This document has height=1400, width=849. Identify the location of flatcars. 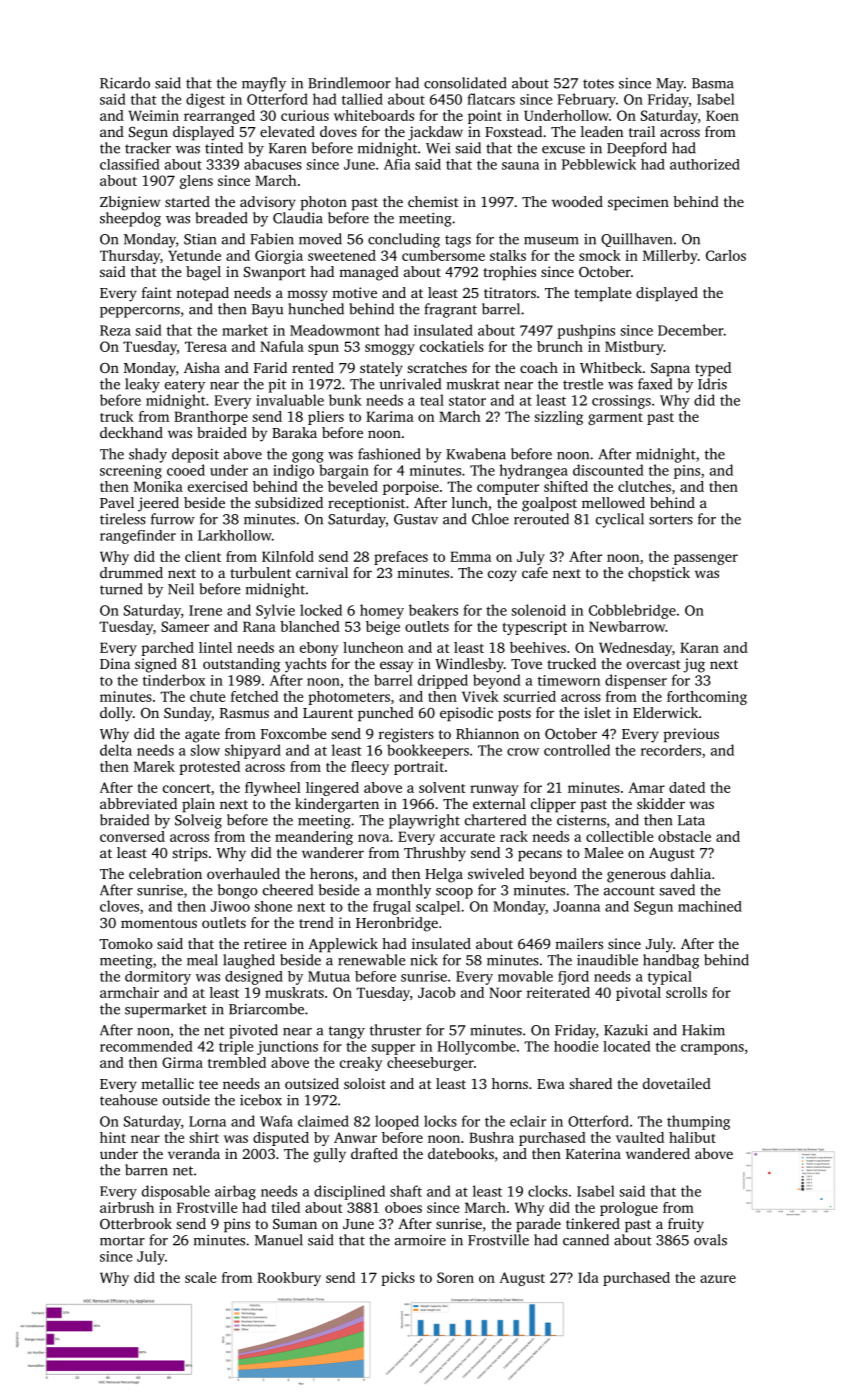
(491, 99).
